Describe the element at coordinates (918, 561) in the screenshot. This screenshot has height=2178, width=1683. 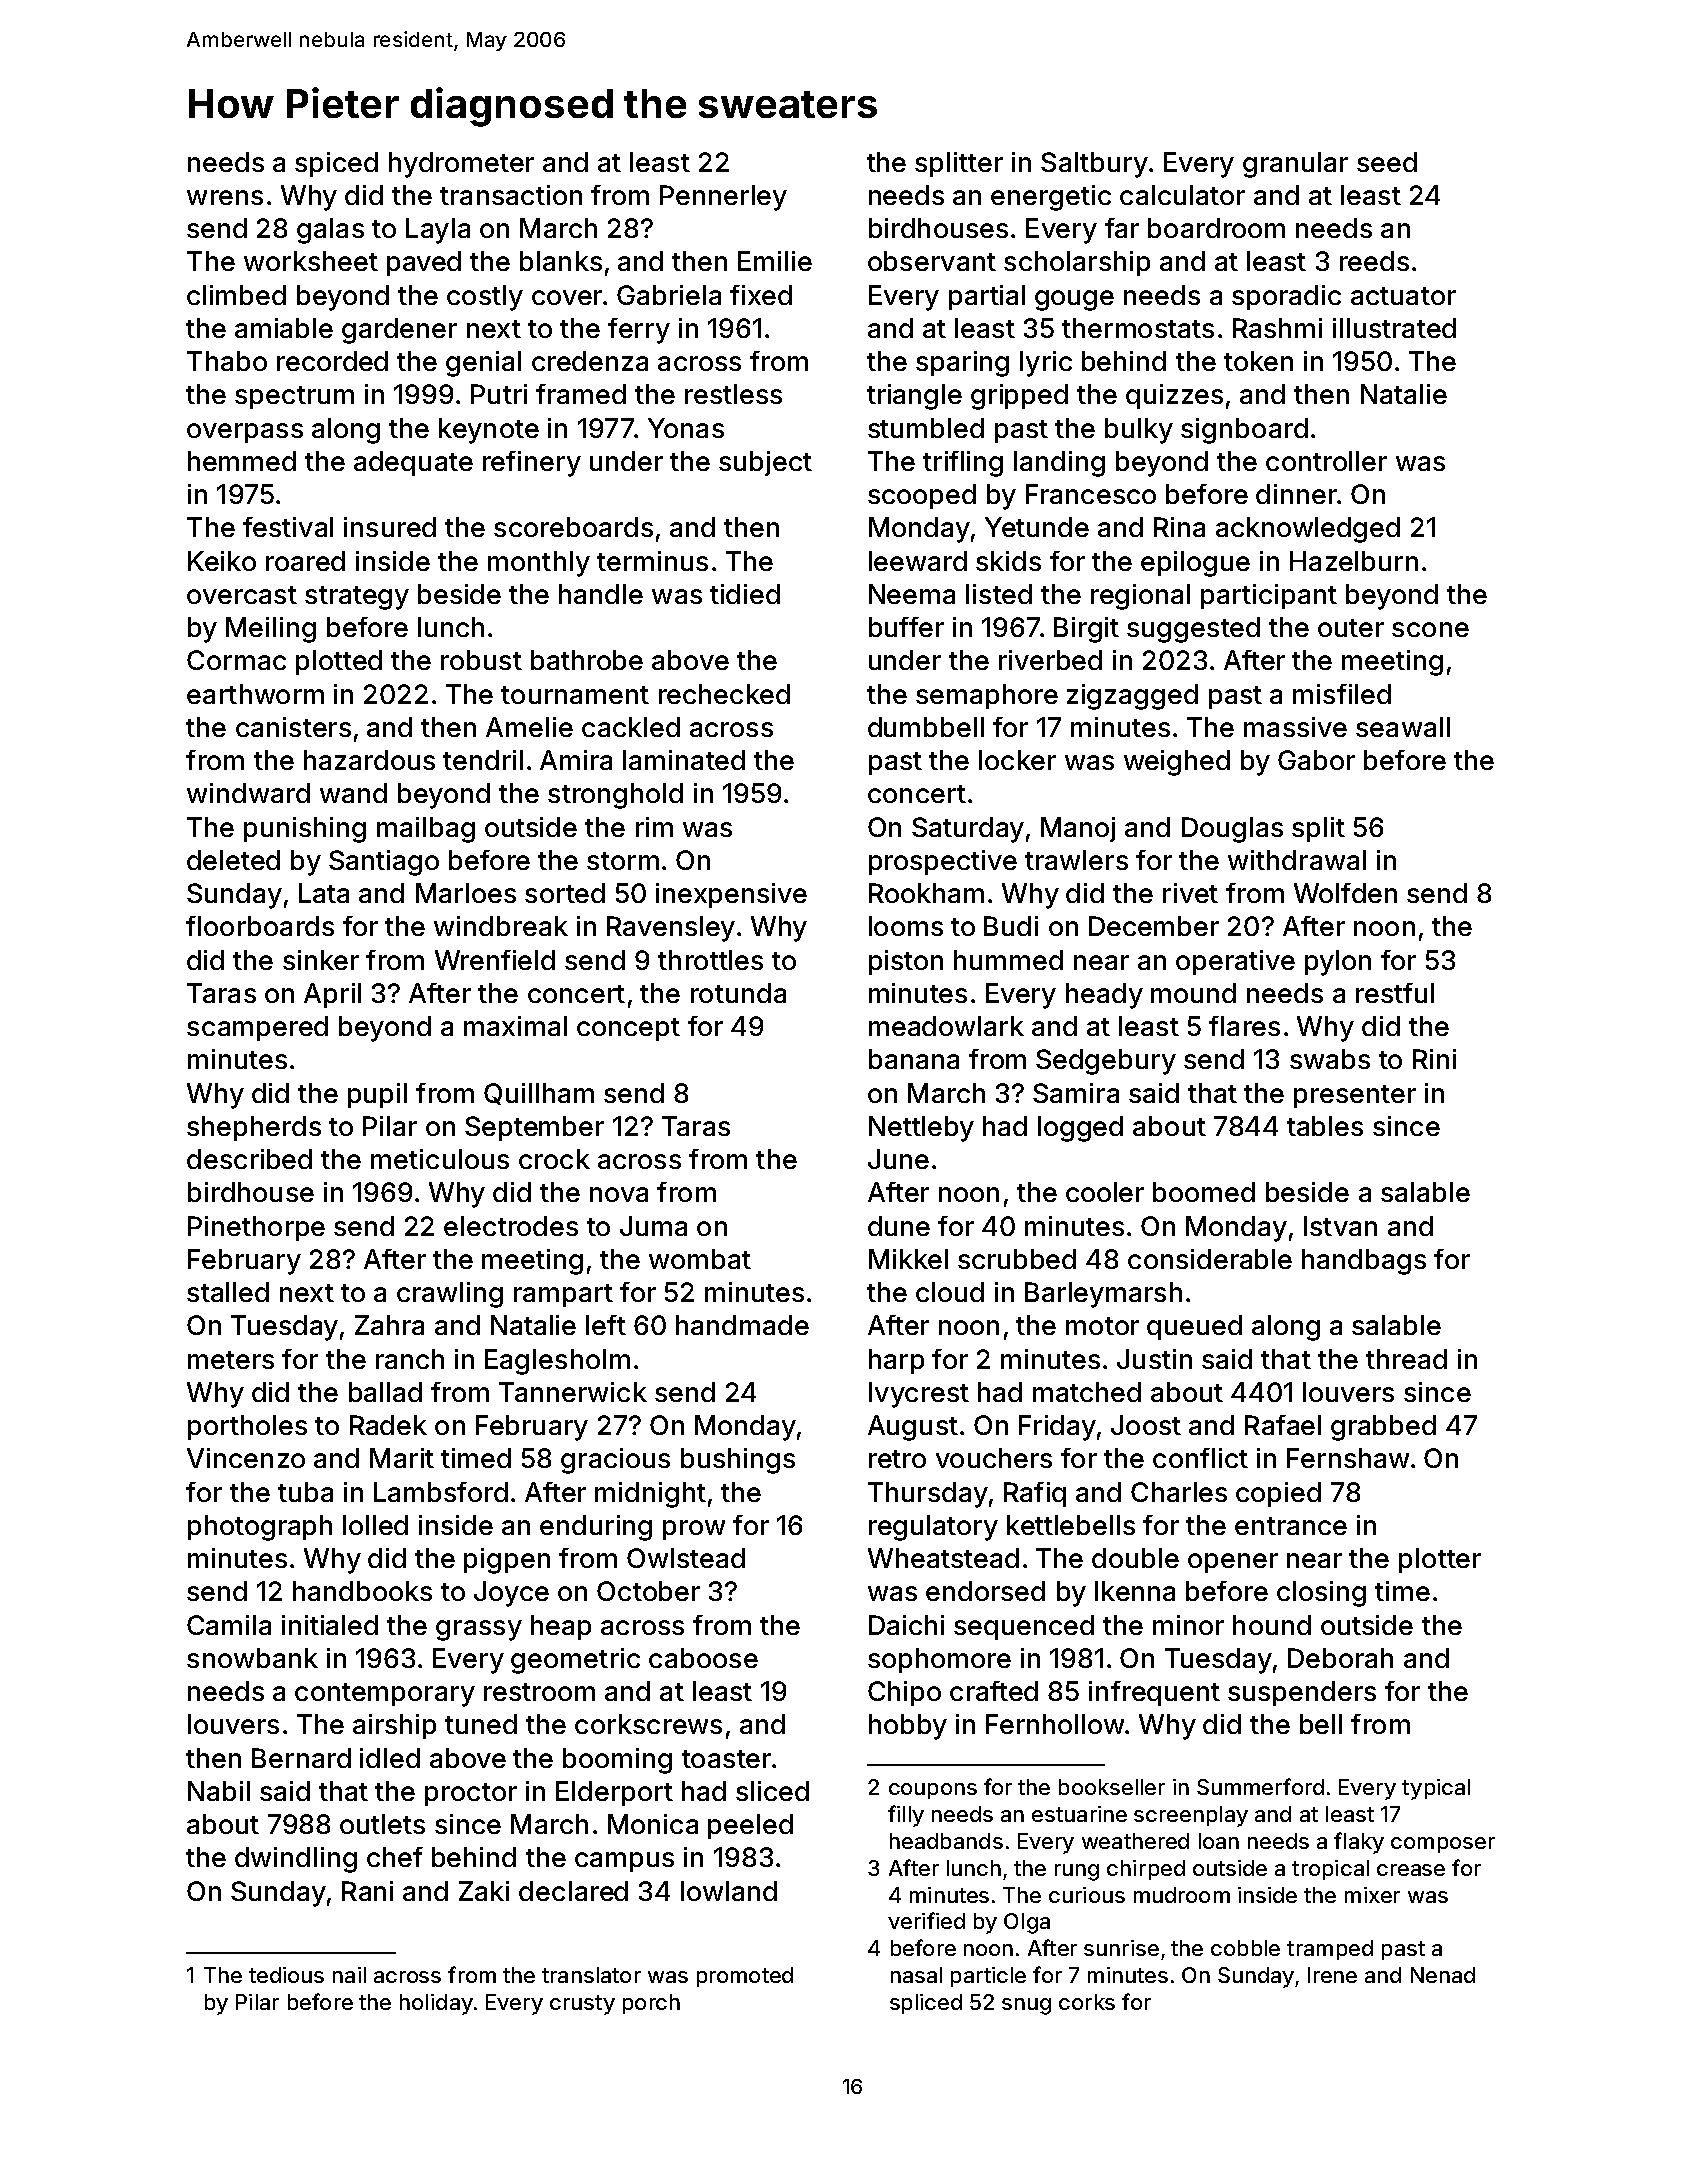
I see `leeward` at that location.
